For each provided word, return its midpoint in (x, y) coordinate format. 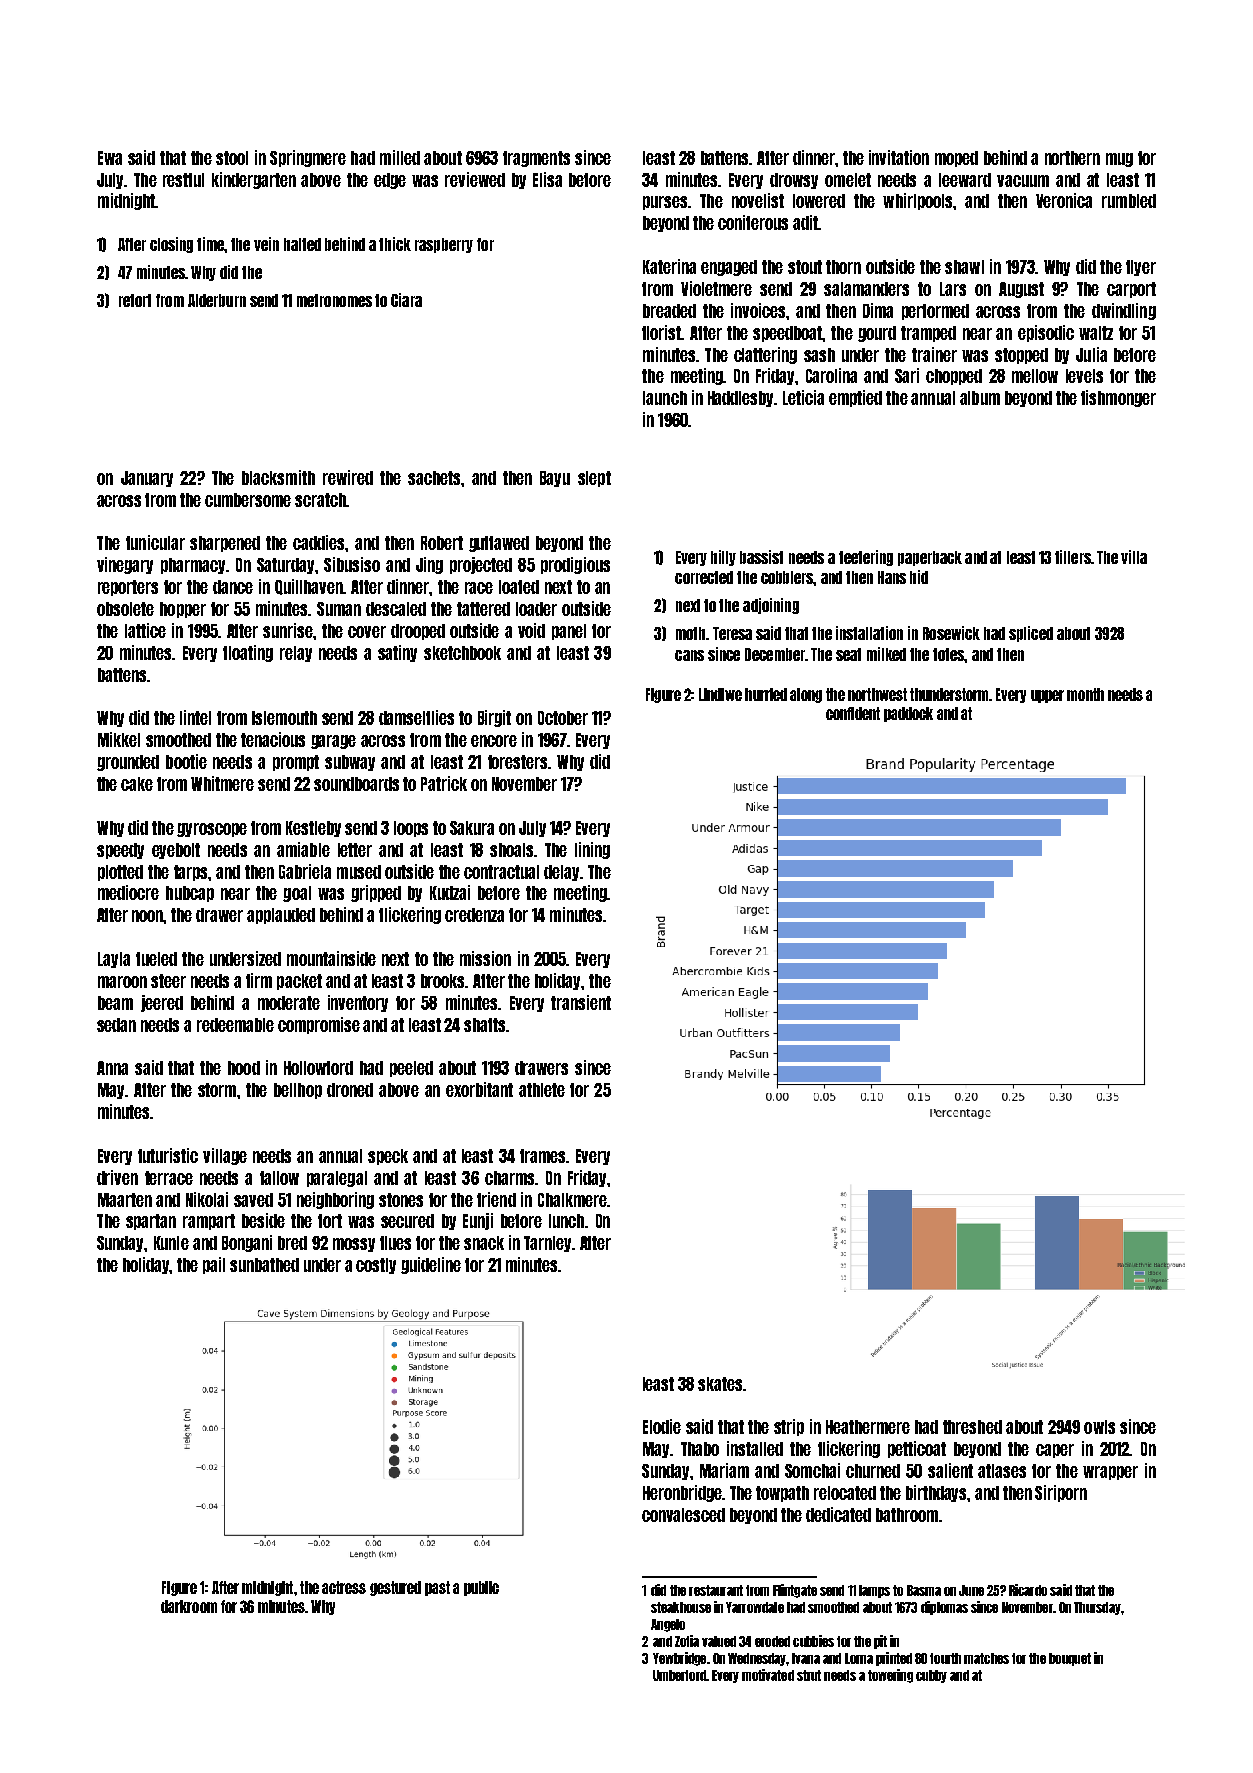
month (1085, 694)
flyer (1141, 268)
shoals (511, 850)
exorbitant (479, 1089)
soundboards (356, 784)
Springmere (308, 158)
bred (292, 1243)
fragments (536, 159)
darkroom (189, 1606)
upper (1047, 696)
